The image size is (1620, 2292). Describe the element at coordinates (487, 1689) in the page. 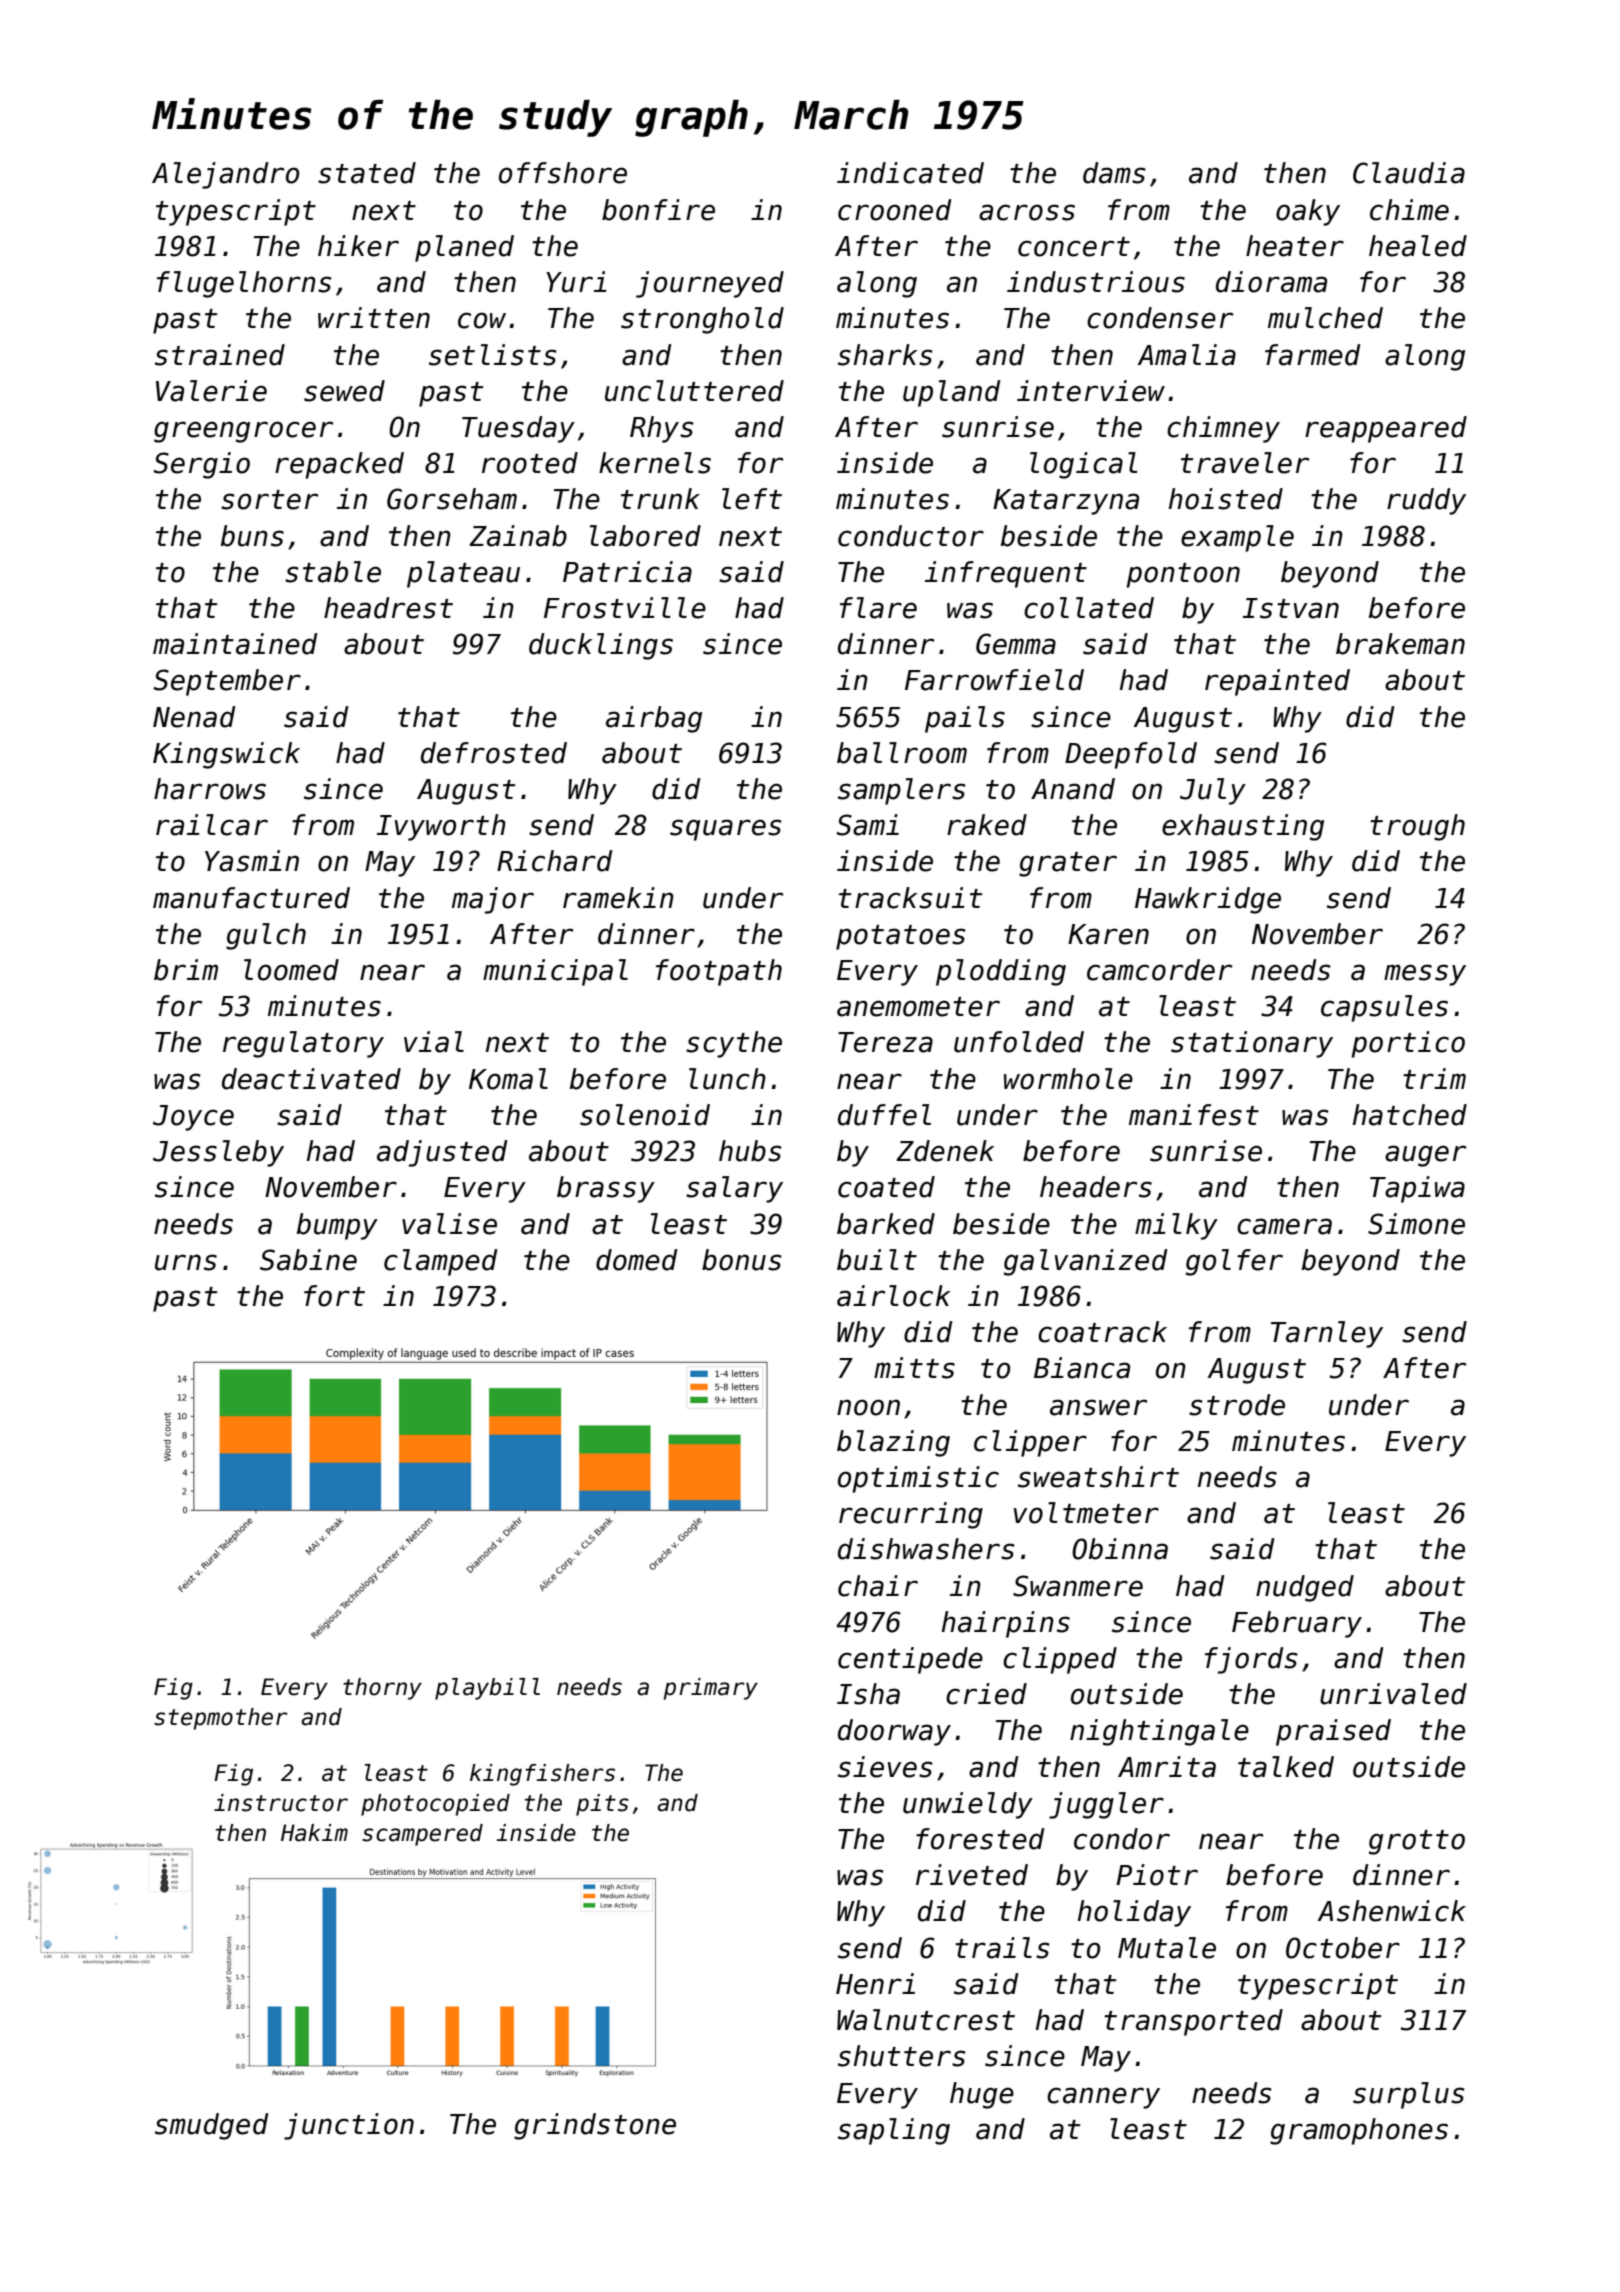

I see `playbill` at that location.
